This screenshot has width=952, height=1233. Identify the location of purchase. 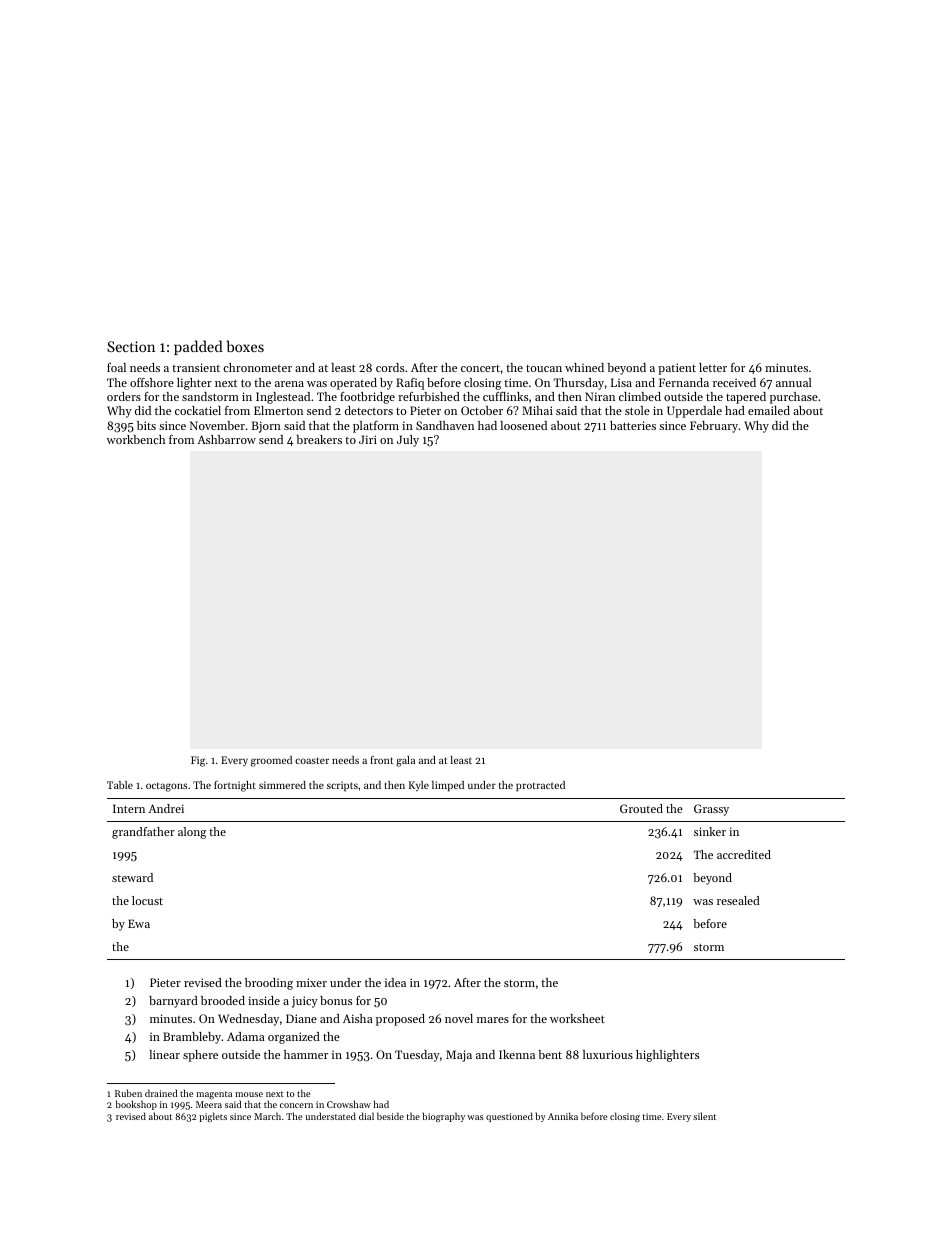
(794, 398).
